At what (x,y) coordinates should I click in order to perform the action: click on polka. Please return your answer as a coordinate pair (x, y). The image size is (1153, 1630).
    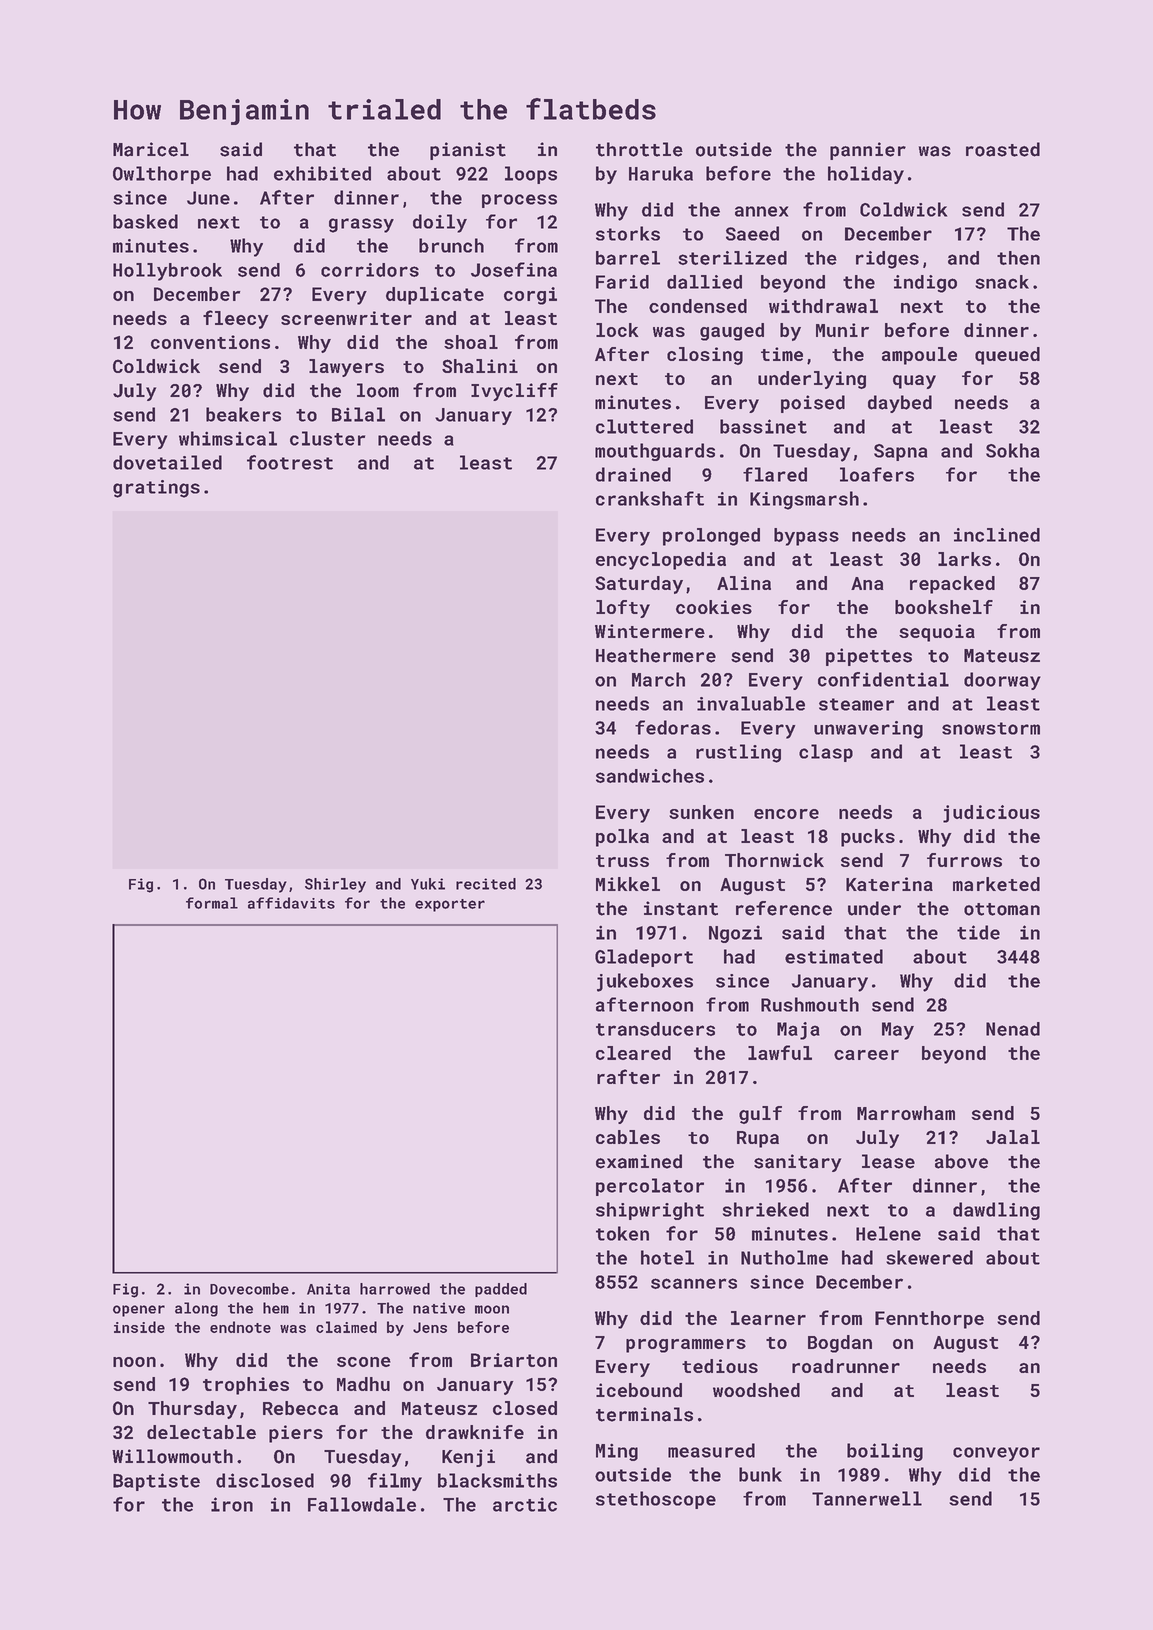
    Looking at the image, I should click on (622, 838).
